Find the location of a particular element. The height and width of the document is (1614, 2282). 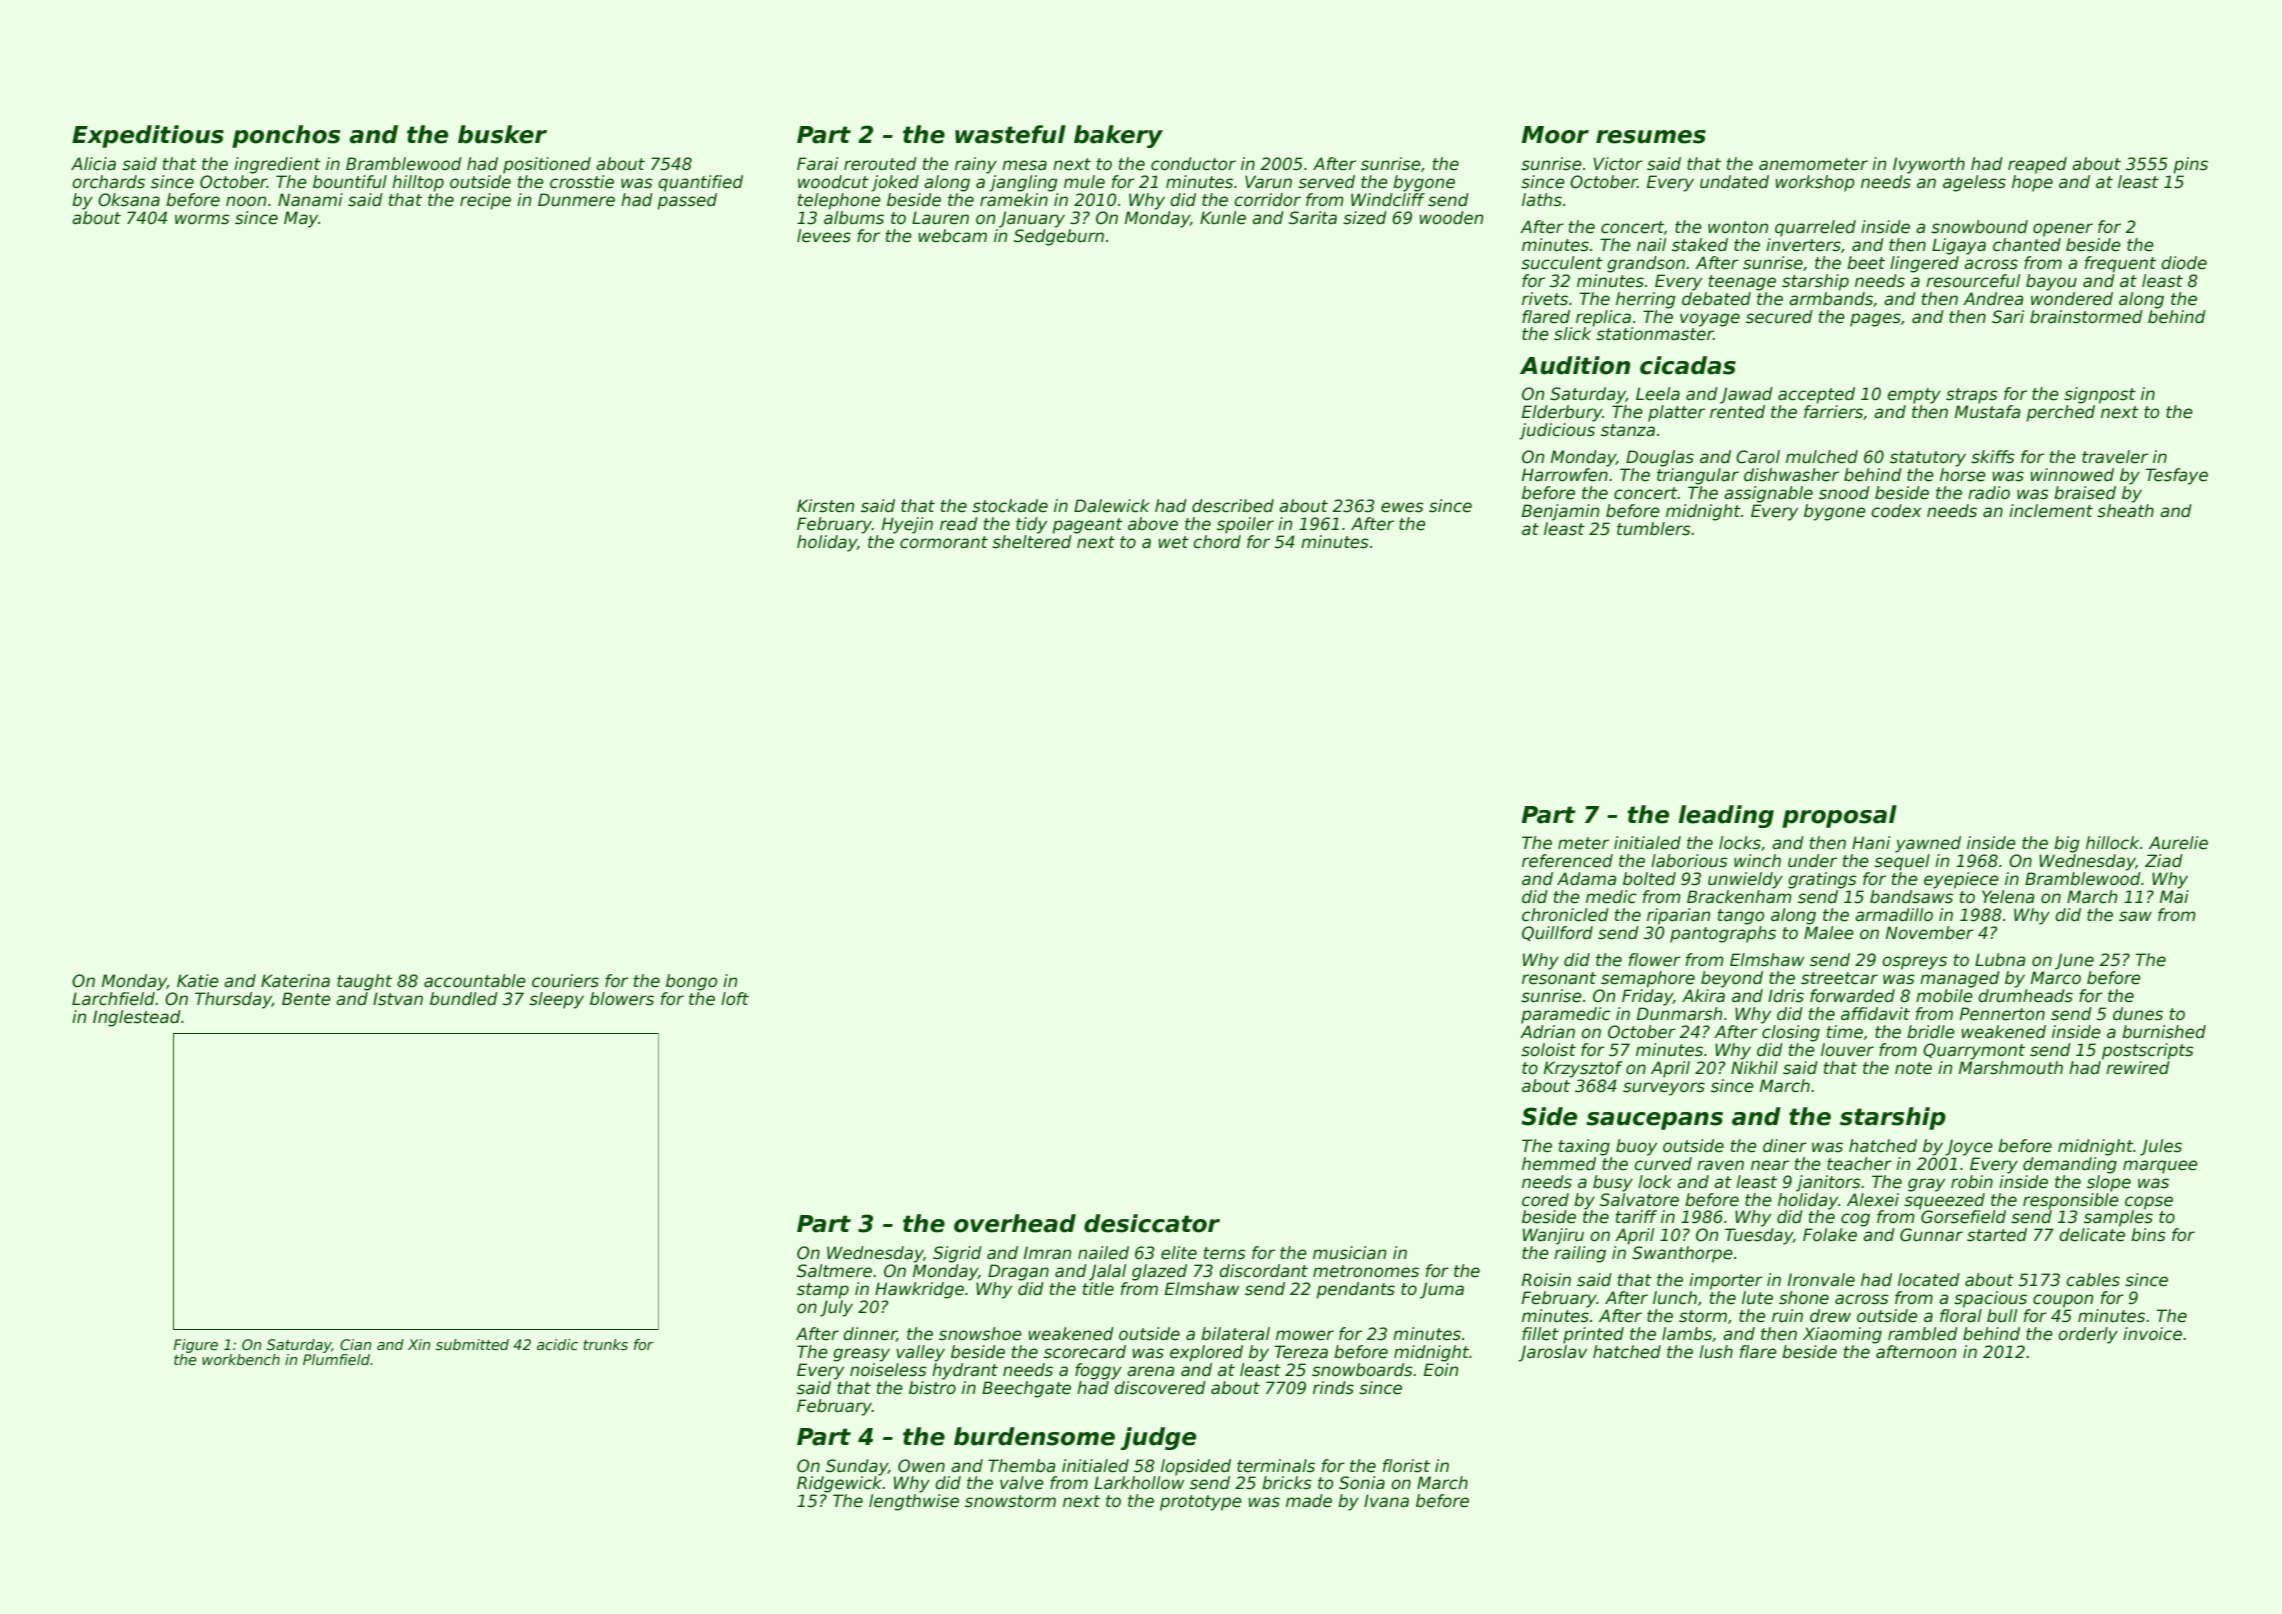

webcam is located at coordinates (952, 236).
